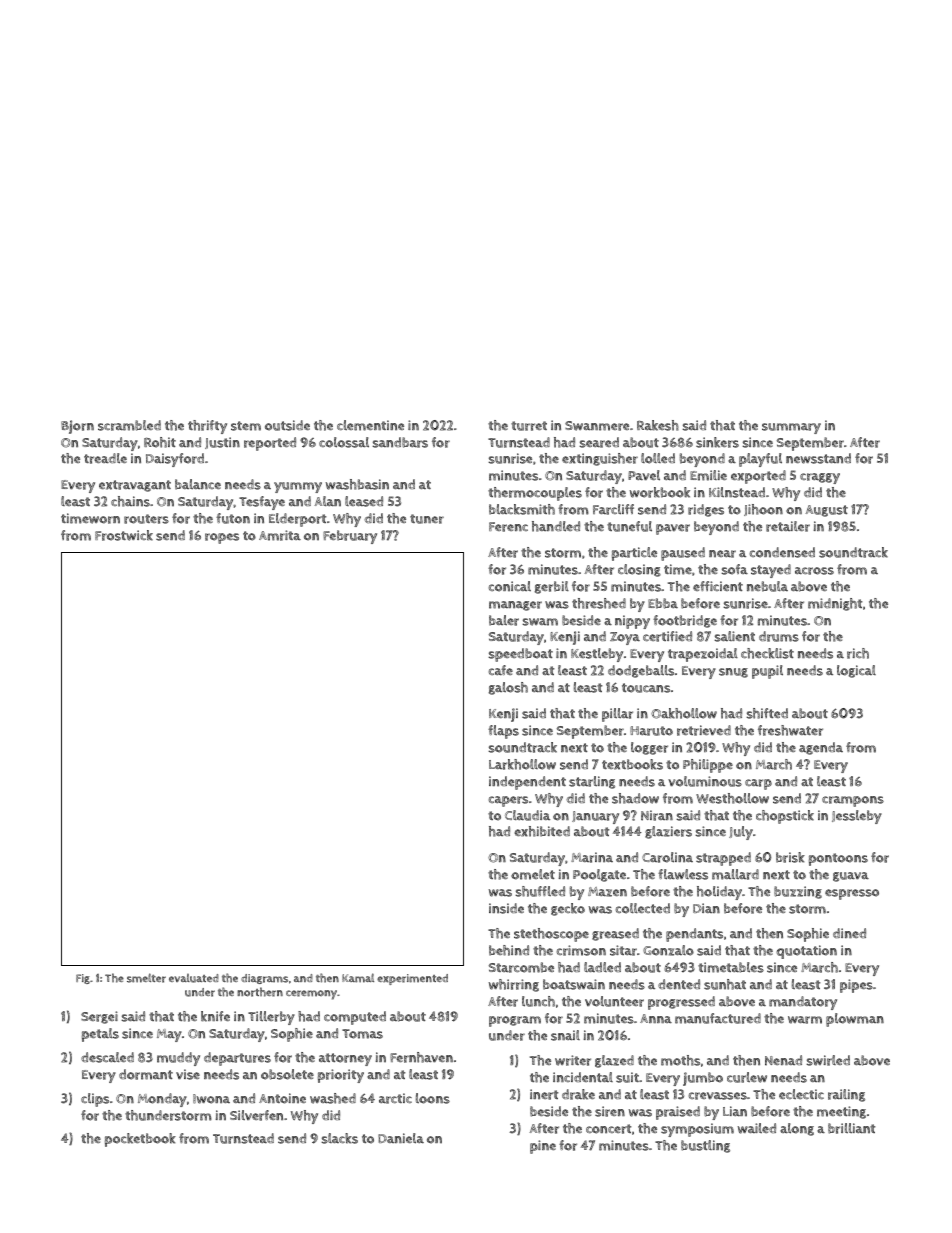 The width and height of the screenshot is (952, 1233). Describe the element at coordinates (708, 766) in the screenshot. I see `Philippe` at that location.
